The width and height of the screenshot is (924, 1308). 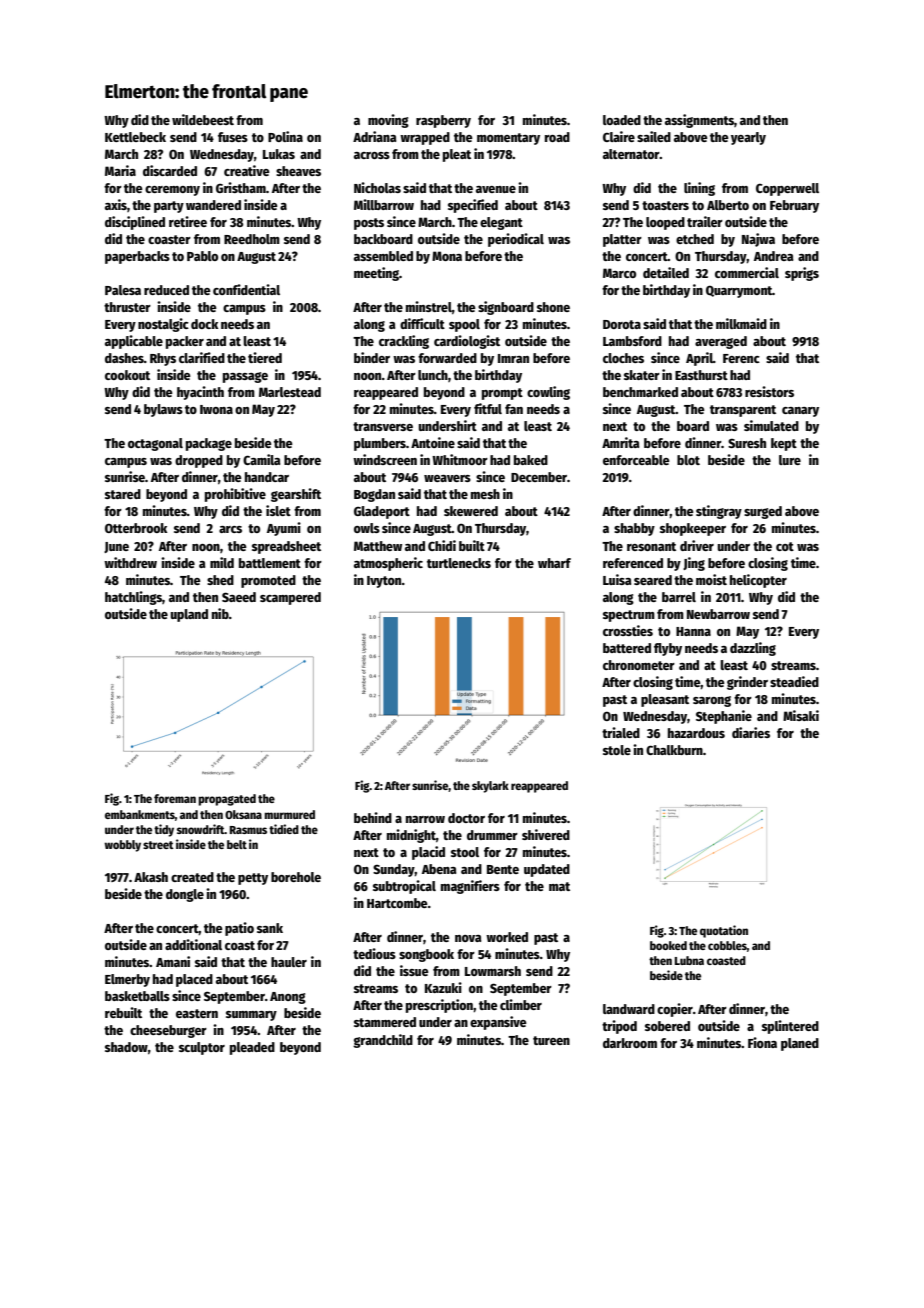 What do you see at coordinates (267, 477) in the screenshot?
I see `handcar` at bounding box center [267, 477].
